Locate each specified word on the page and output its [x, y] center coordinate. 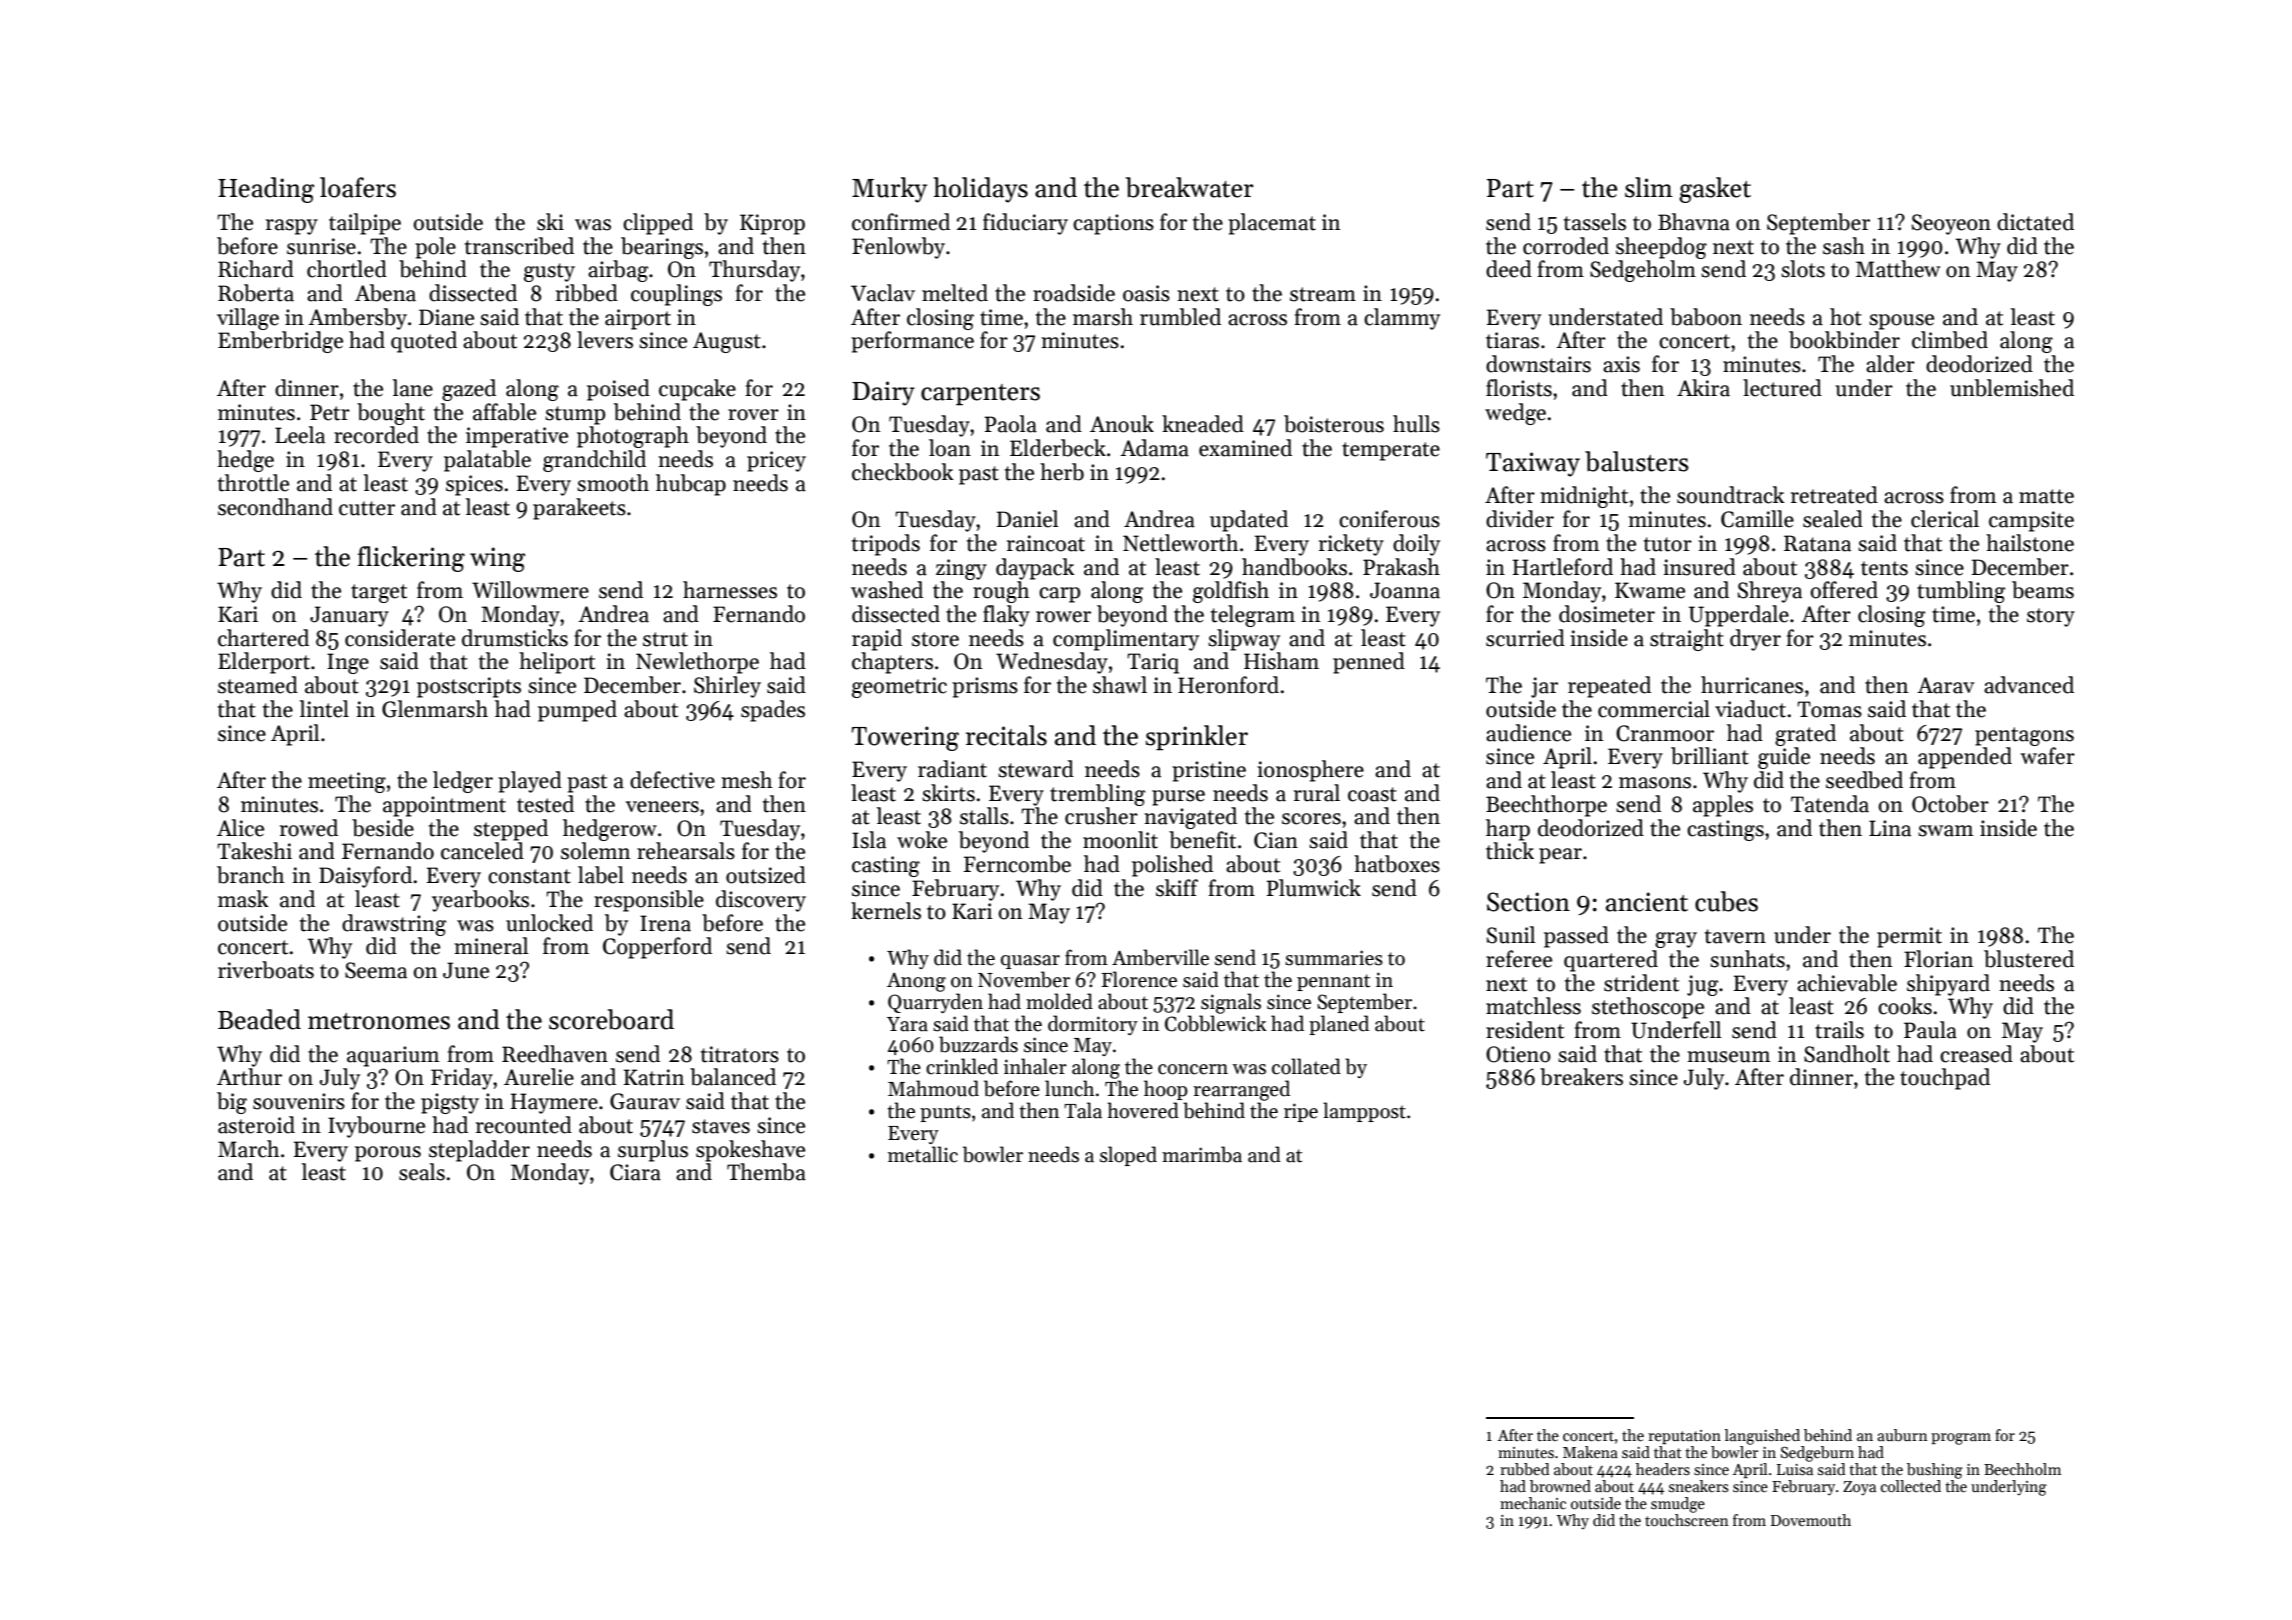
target [379, 593]
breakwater [1189, 187]
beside [383, 828]
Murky [889, 190]
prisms [985, 687]
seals [422, 1172]
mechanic [1533, 1503]
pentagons [2024, 736]
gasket [1715, 190]
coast [1372, 794]
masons [1655, 783]
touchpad [1945, 1079]
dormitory [1093, 1025]
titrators [740, 1054]
